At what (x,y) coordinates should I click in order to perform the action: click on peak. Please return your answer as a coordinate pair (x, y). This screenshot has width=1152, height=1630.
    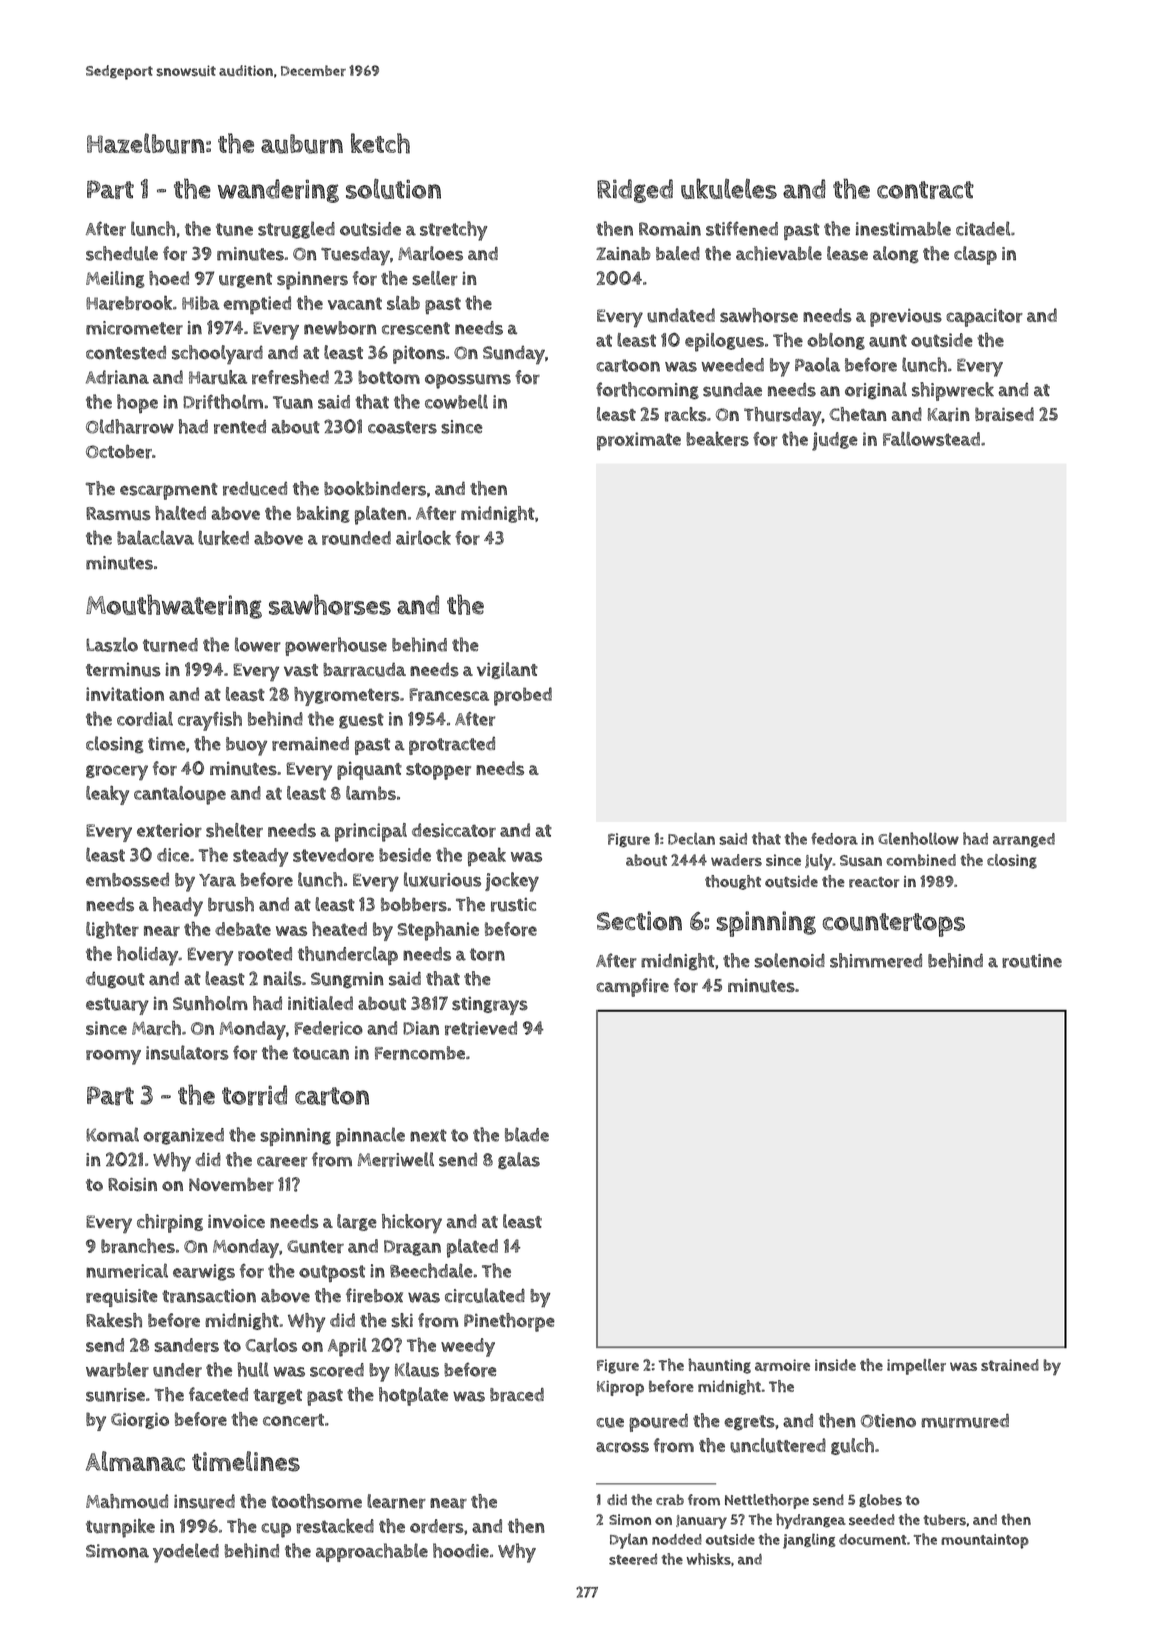
    Looking at the image, I should click on (487, 856).
